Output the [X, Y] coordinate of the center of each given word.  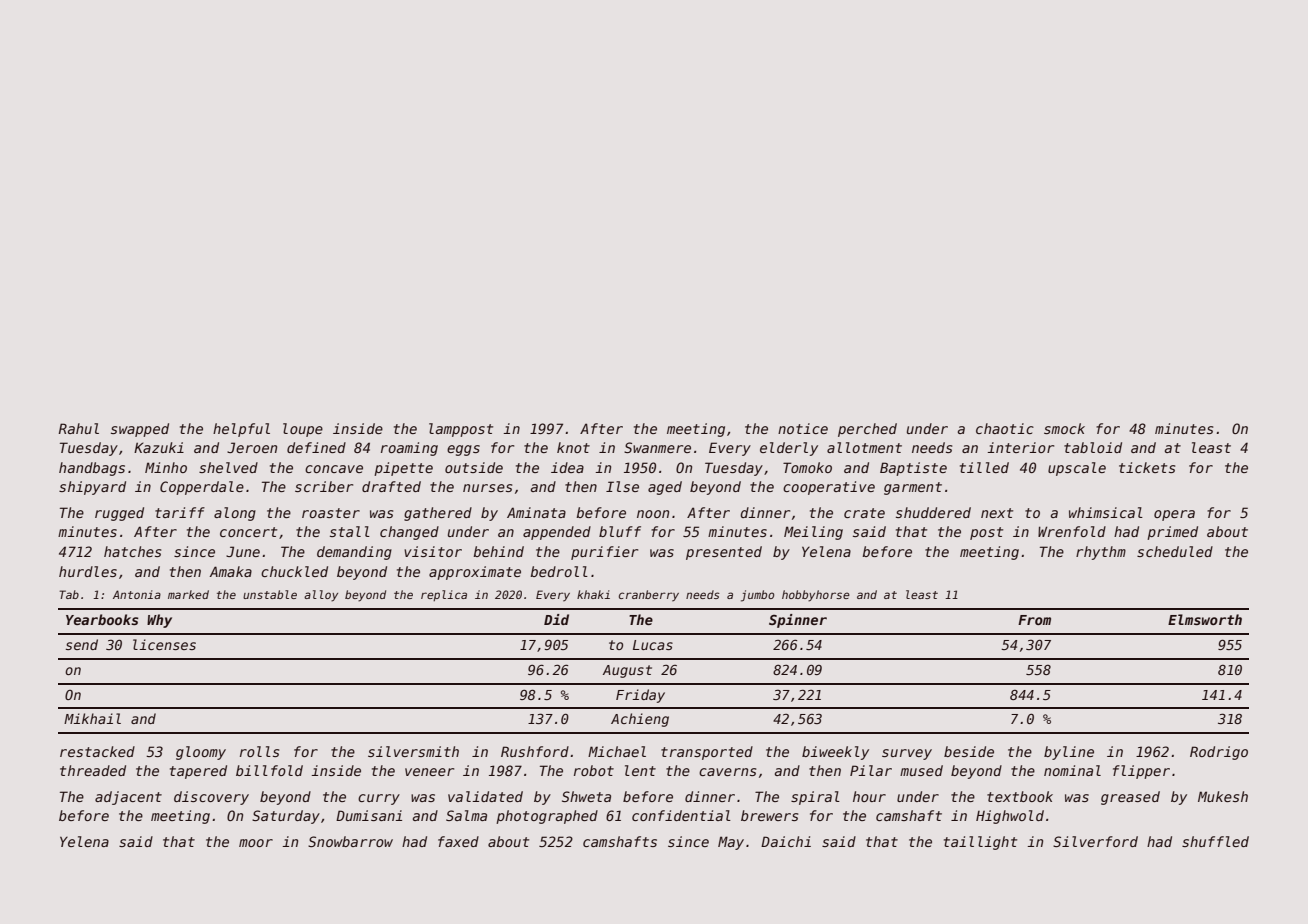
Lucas [653, 645]
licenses [164, 644]
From [1034, 620]
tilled [984, 467]
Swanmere [657, 447]
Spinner [798, 621]
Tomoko [807, 467]
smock [1064, 428]
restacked [97, 751]
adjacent [128, 798]
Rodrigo [1219, 753]
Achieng [640, 720]
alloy [321, 596]
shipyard [92, 488]
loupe [303, 430]
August [627, 671]
